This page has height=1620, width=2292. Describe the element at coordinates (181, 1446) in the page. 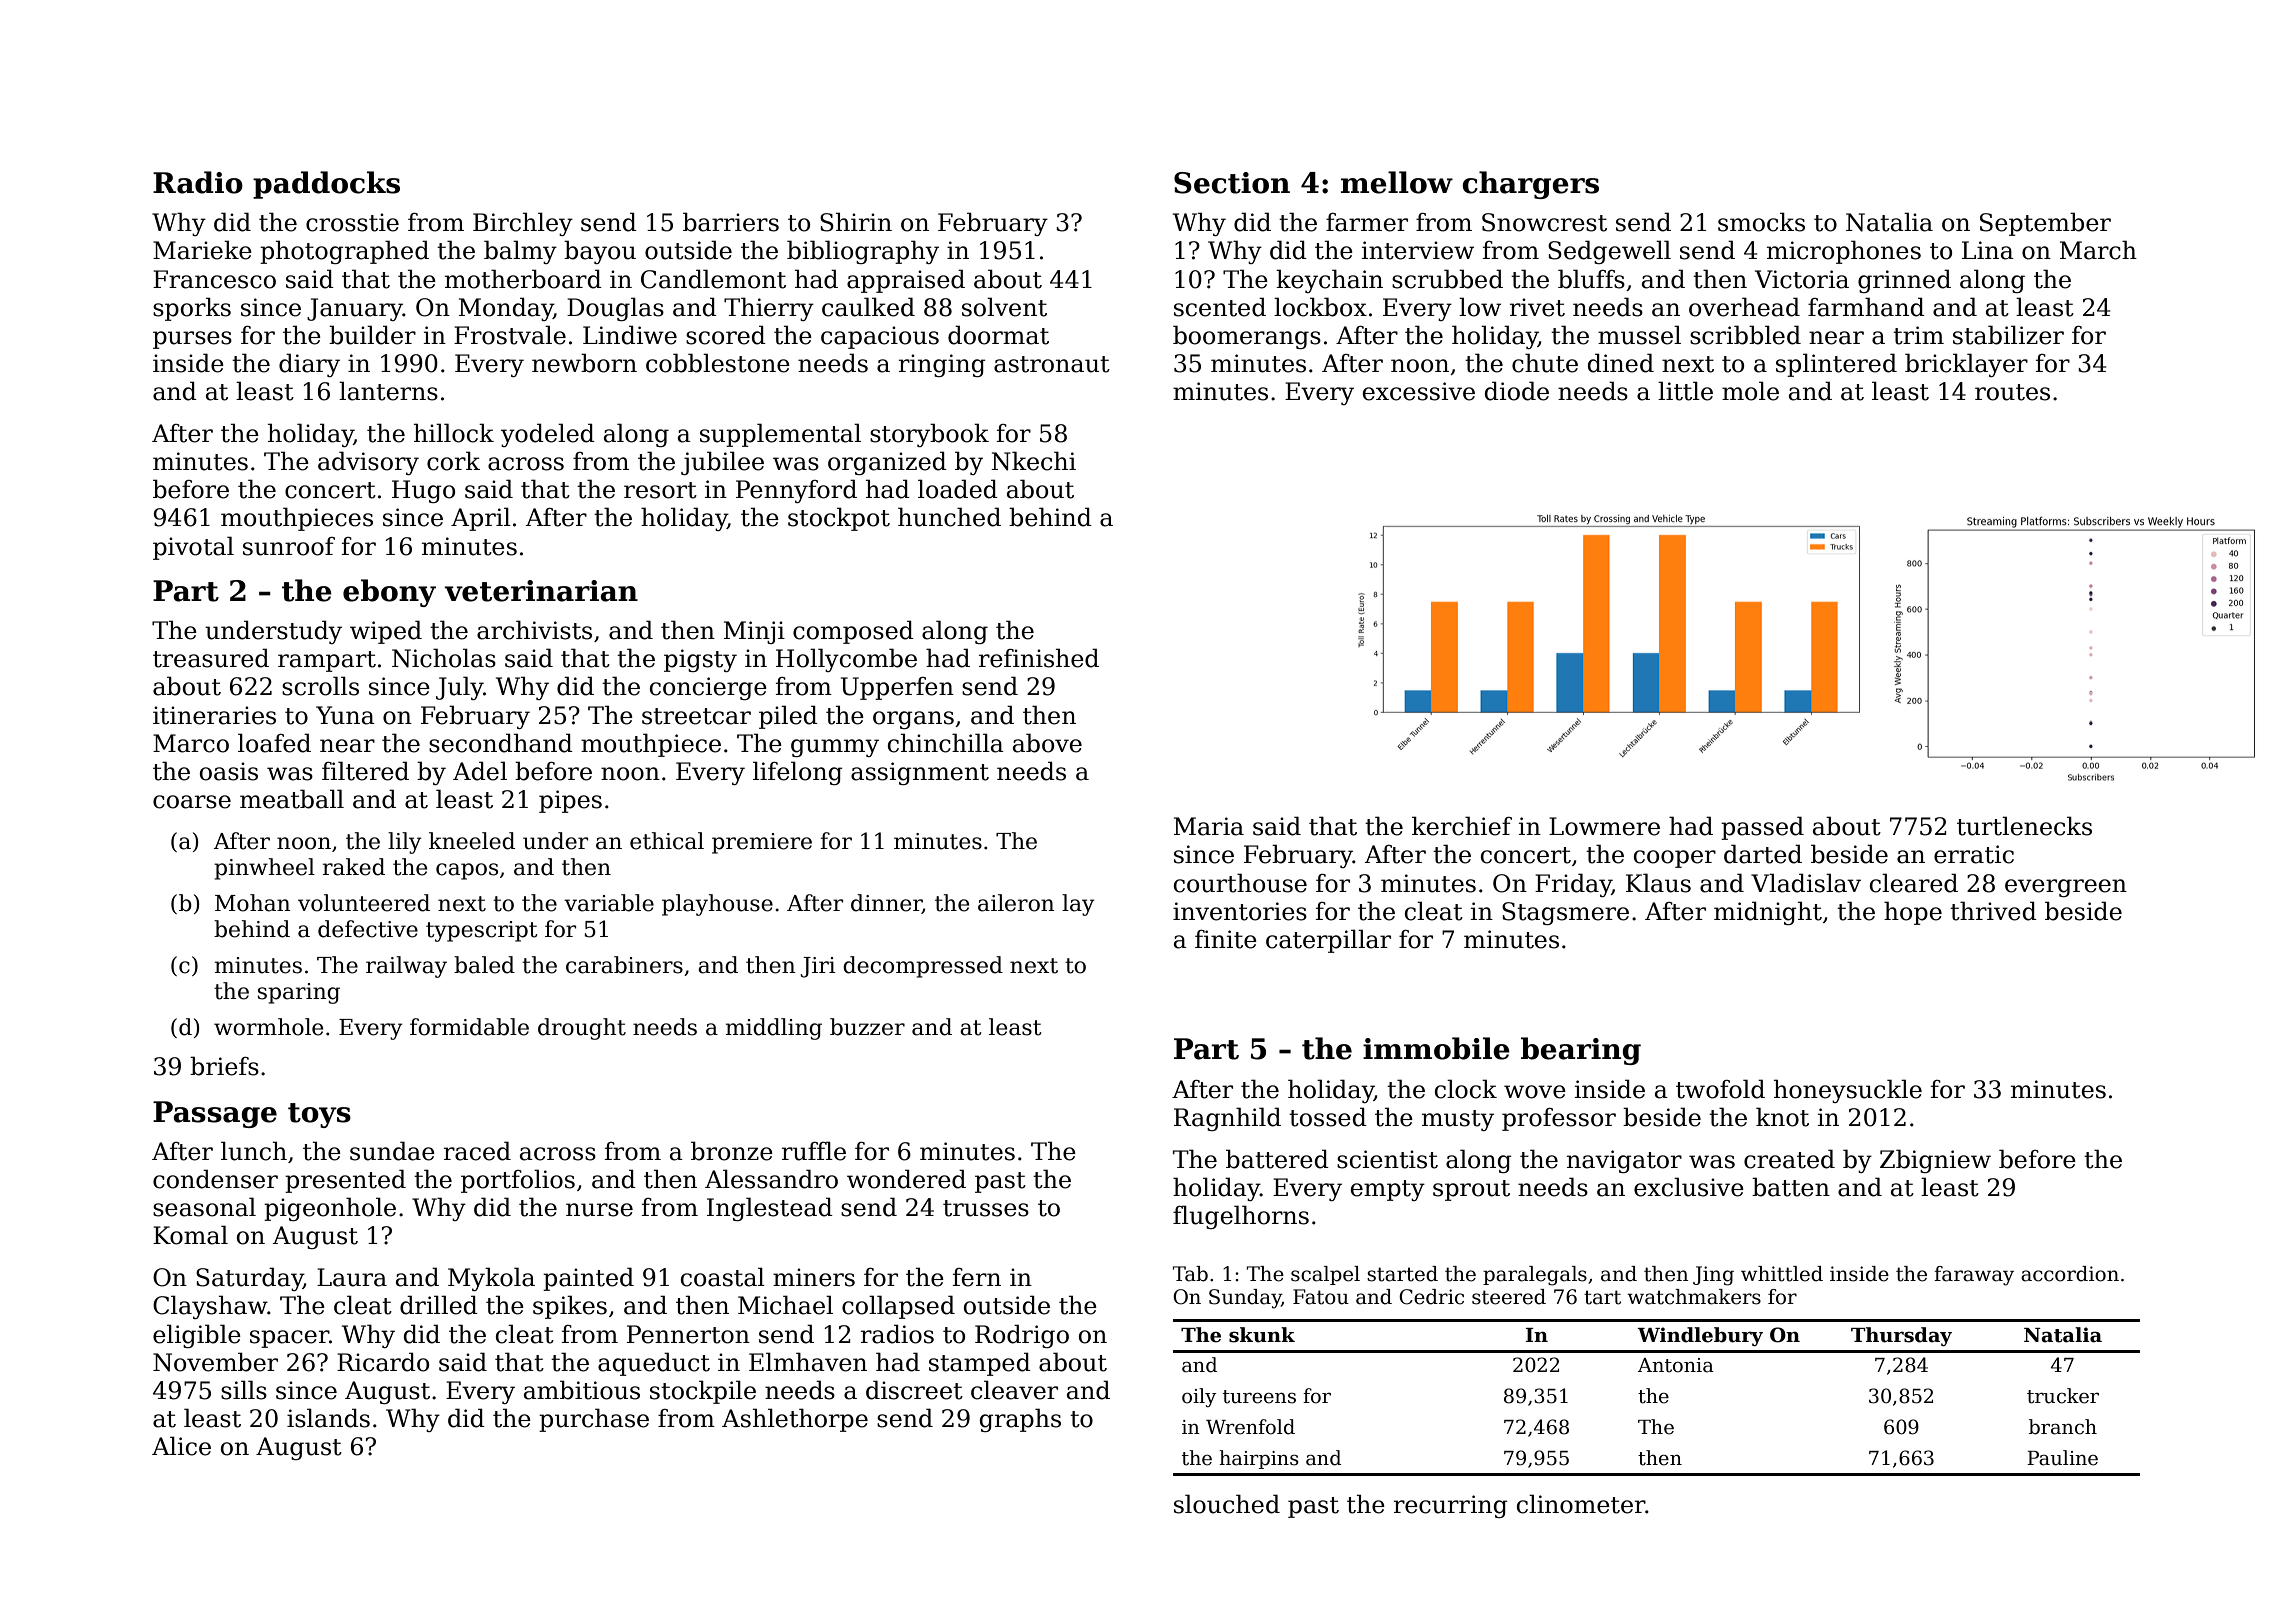

I see `Alice` at that location.
